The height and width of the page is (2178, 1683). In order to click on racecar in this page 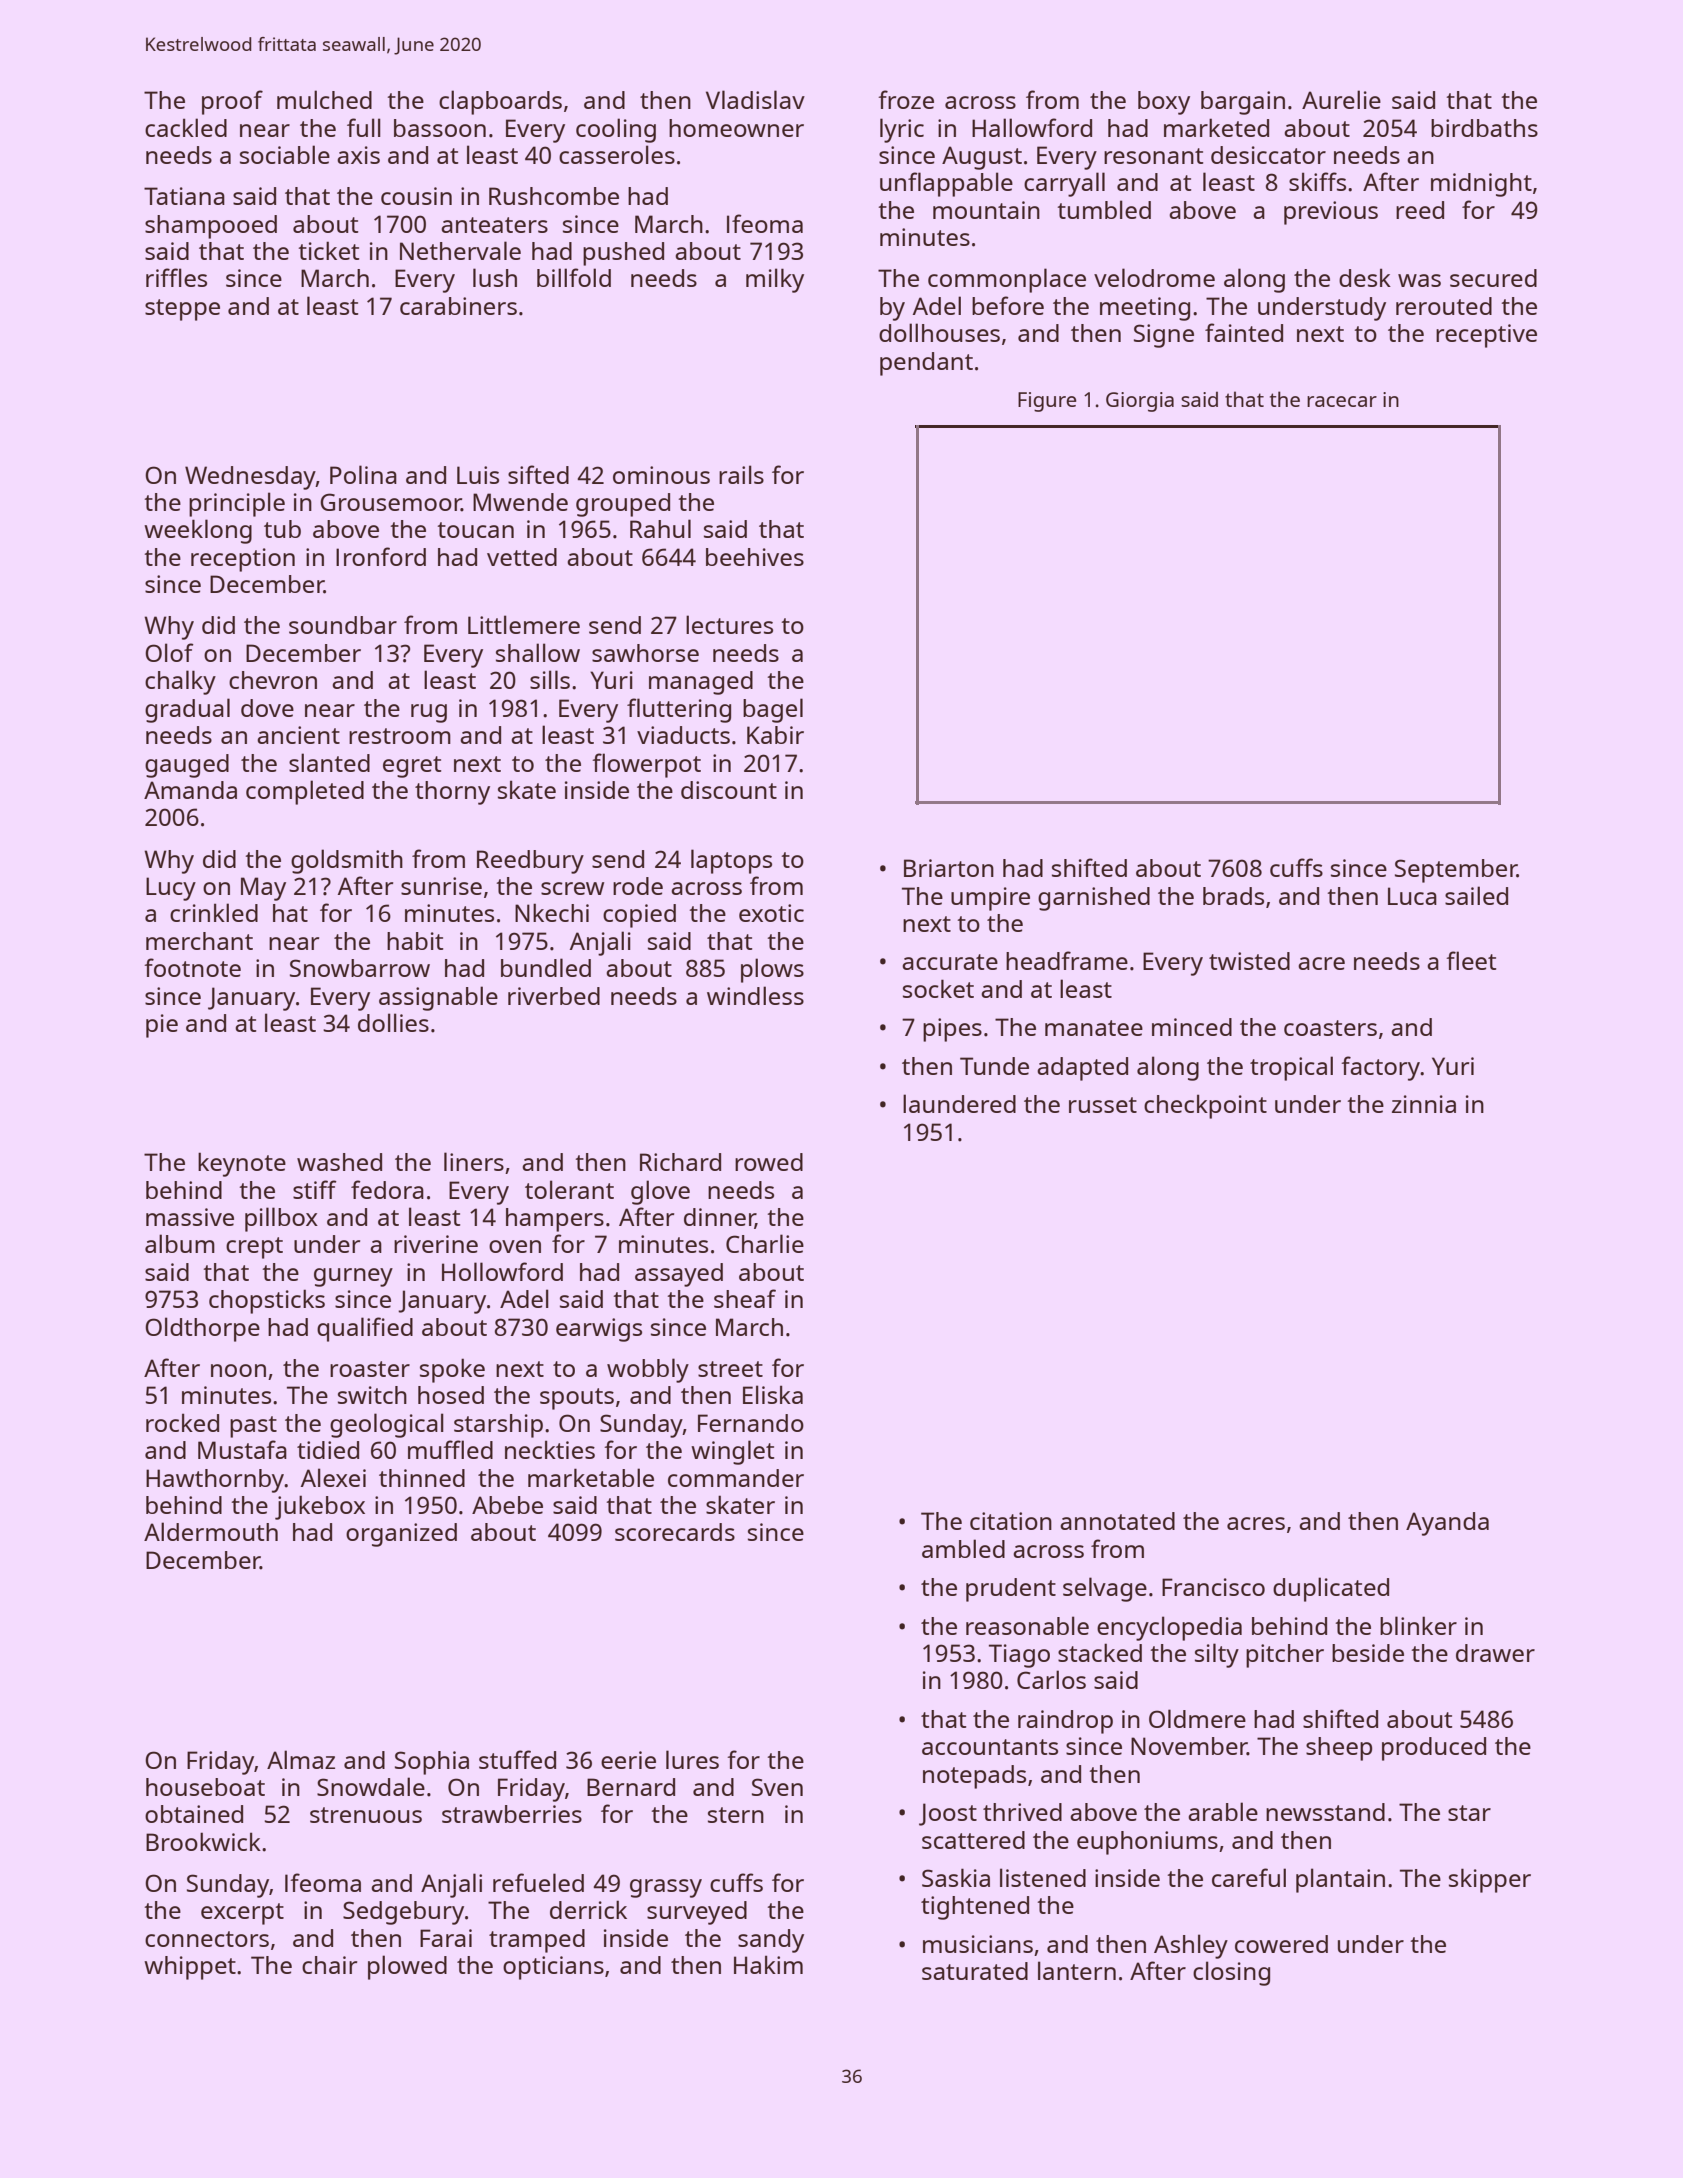, I will do `click(1342, 401)`.
